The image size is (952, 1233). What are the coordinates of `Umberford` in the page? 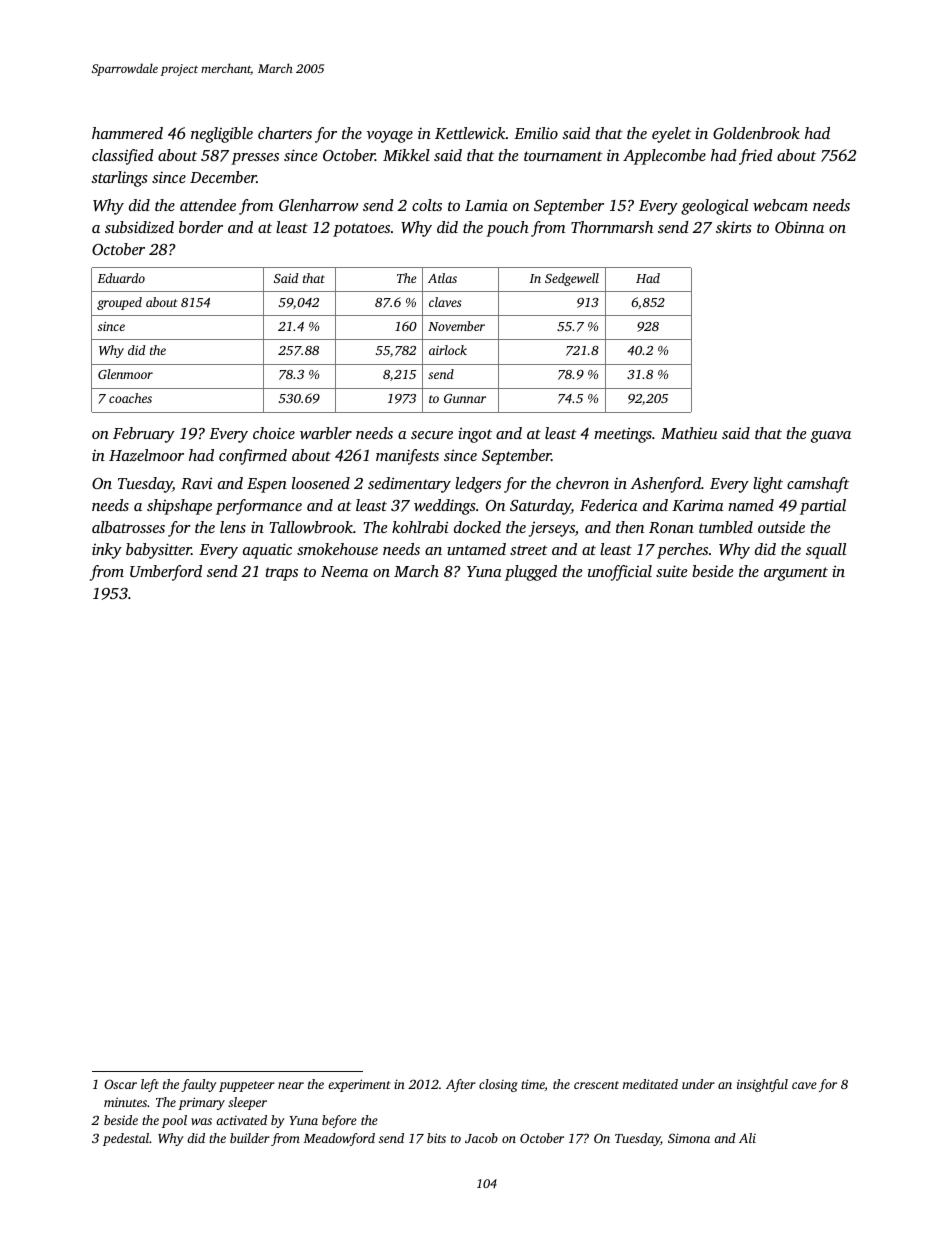 It's located at (166, 573).
